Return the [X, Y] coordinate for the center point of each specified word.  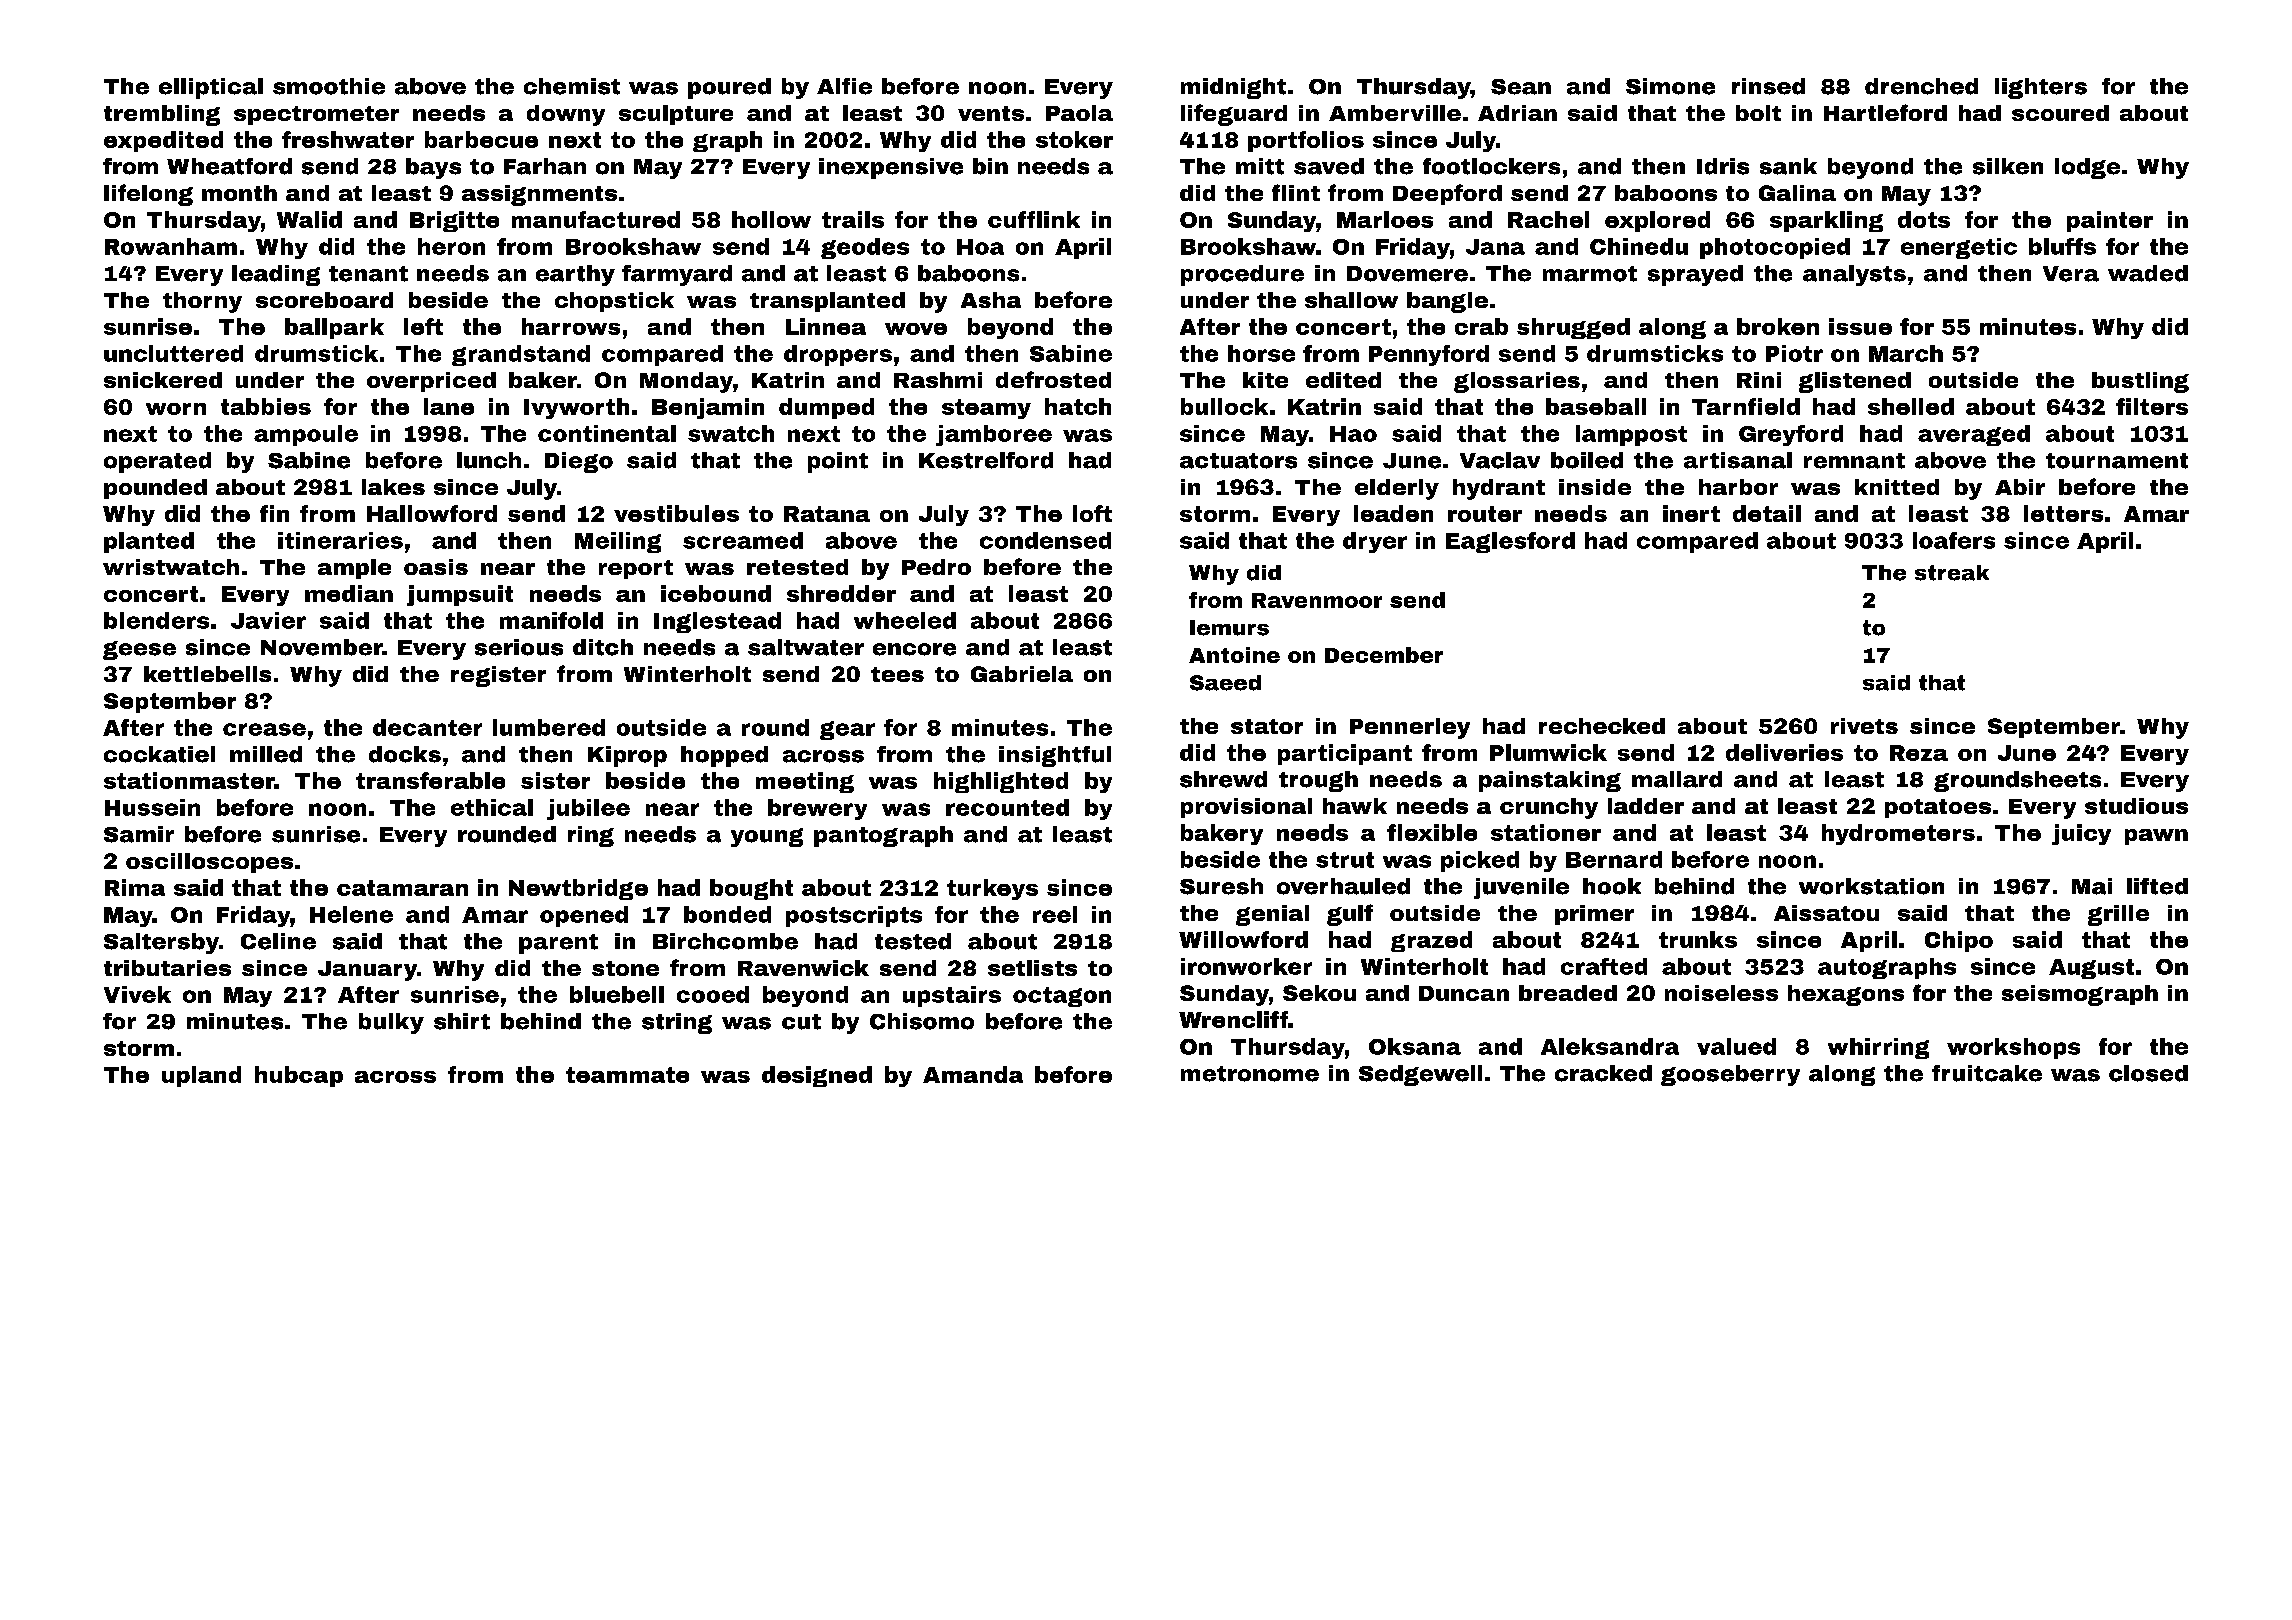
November [321, 647]
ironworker [1246, 966]
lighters [2041, 88]
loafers [1954, 540]
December [1384, 655]
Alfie [844, 86]
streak [1952, 573]
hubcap [299, 1076]
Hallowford [432, 513]
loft [1092, 513]
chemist [572, 86]
